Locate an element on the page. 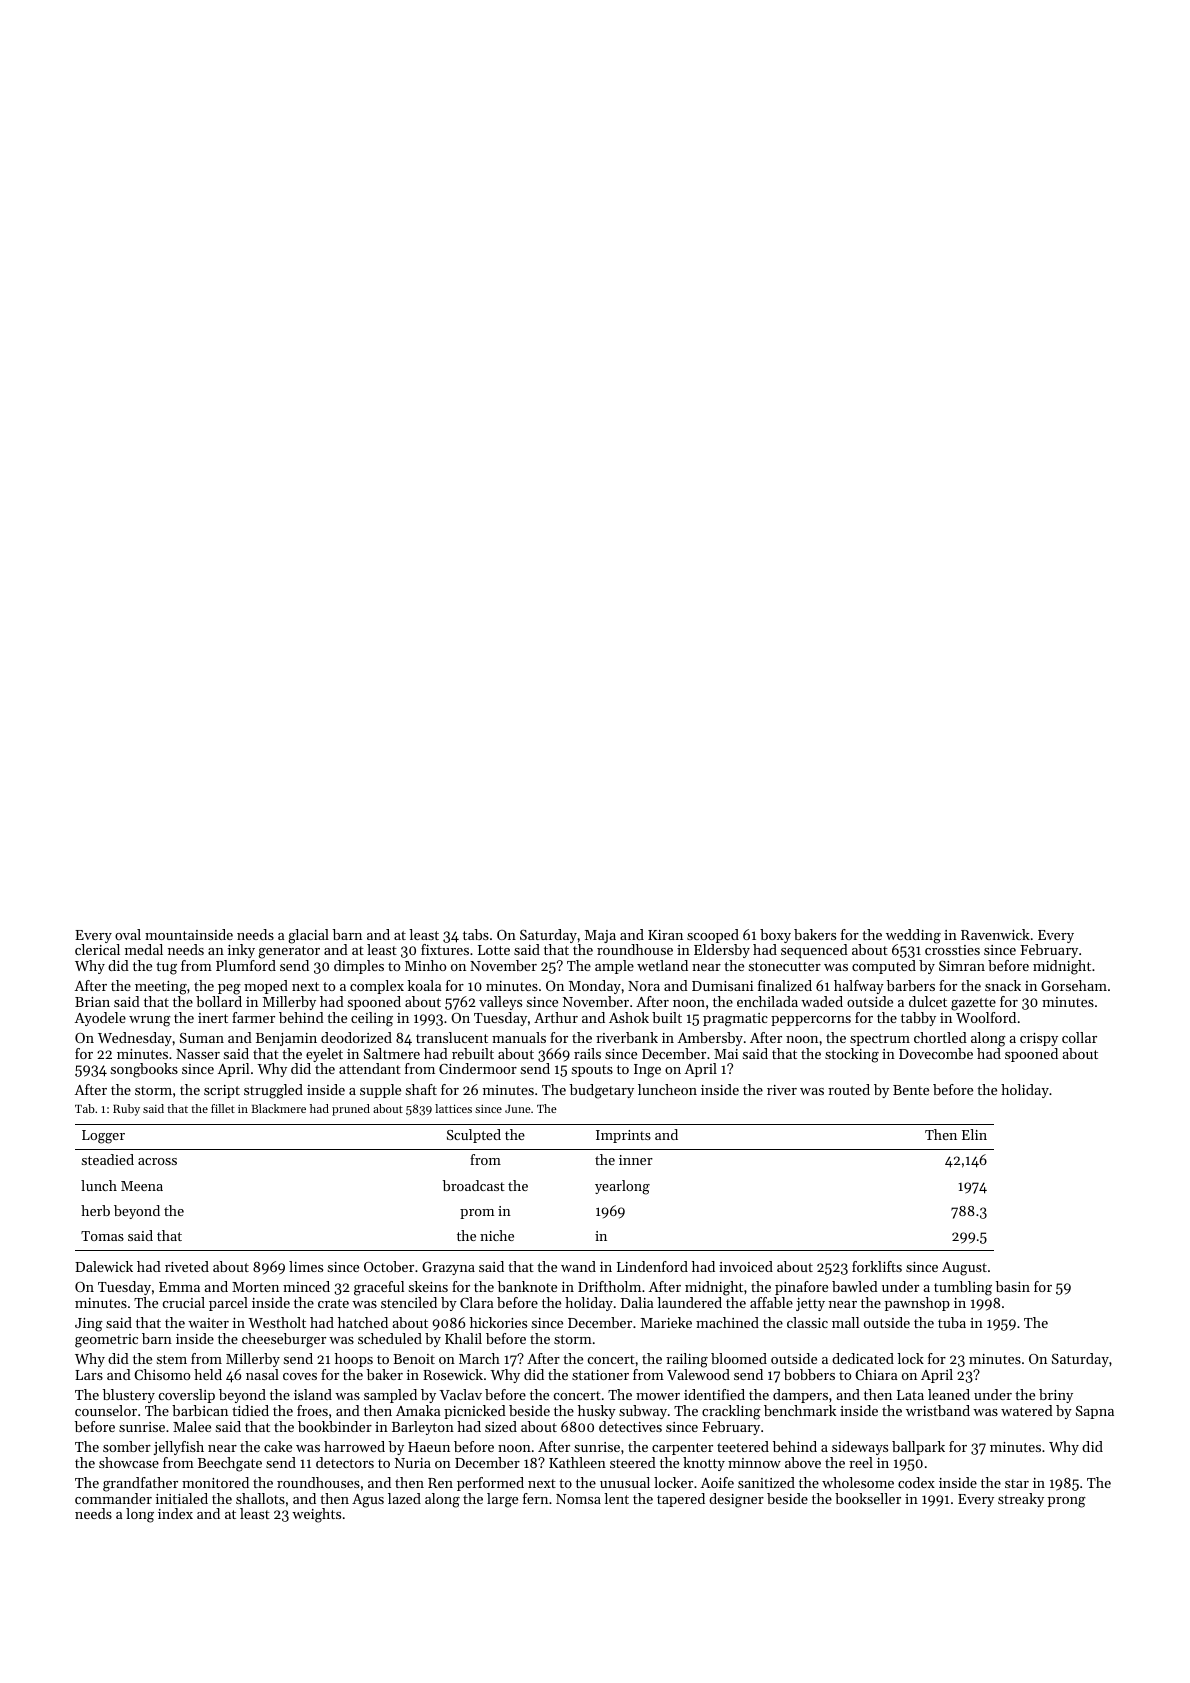 This page has height=1683, width=1190. Elin is located at coordinates (974, 1134).
